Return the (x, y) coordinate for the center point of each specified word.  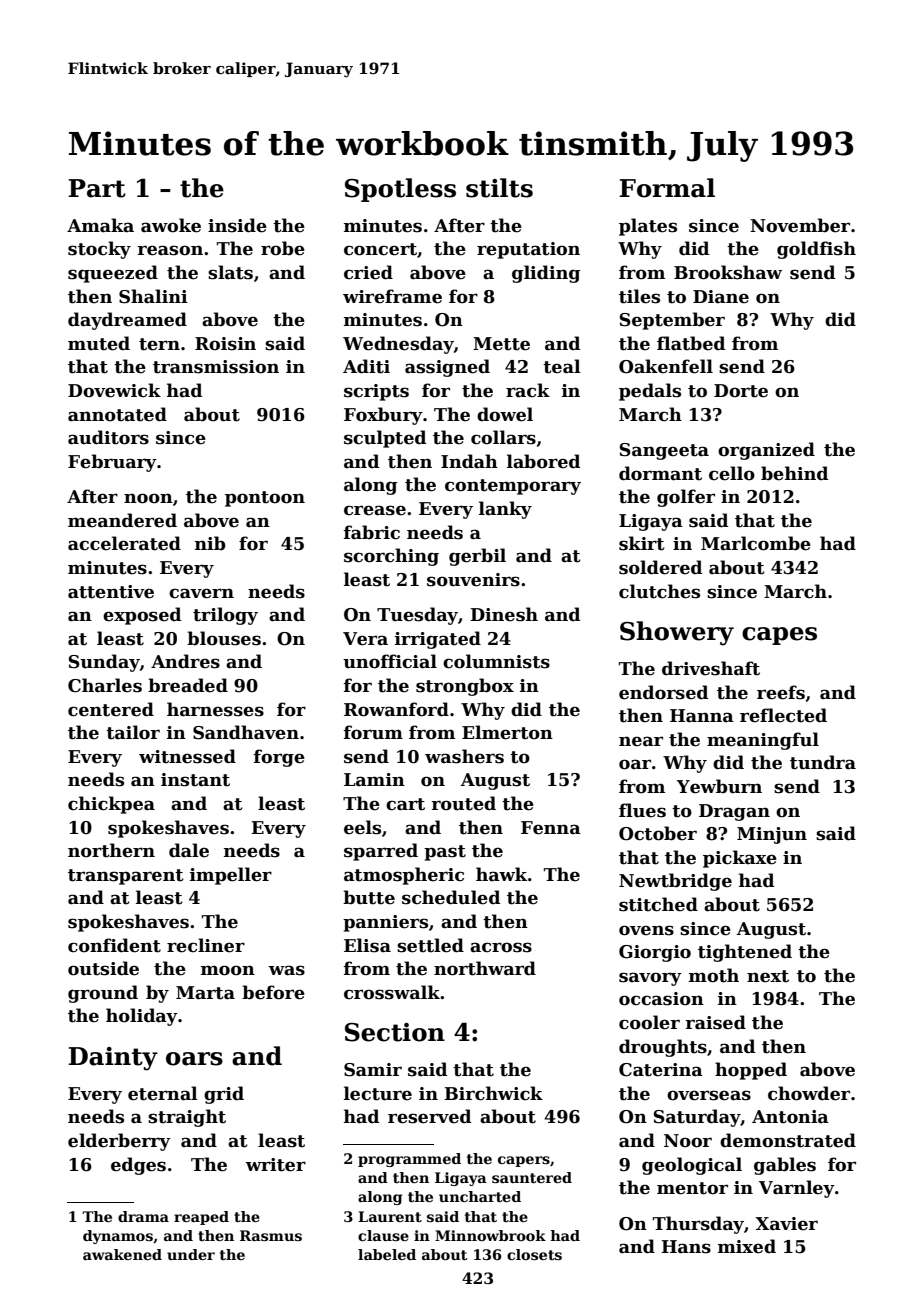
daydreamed (127, 321)
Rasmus (271, 1235)
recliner (206, 945)
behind (794, 473)
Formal (667, 188)
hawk (501, 874)
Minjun (772, 835)
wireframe (392, 296)
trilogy (225, 616)
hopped (751, 1071)
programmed (409, 1160)
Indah (469, 461)
